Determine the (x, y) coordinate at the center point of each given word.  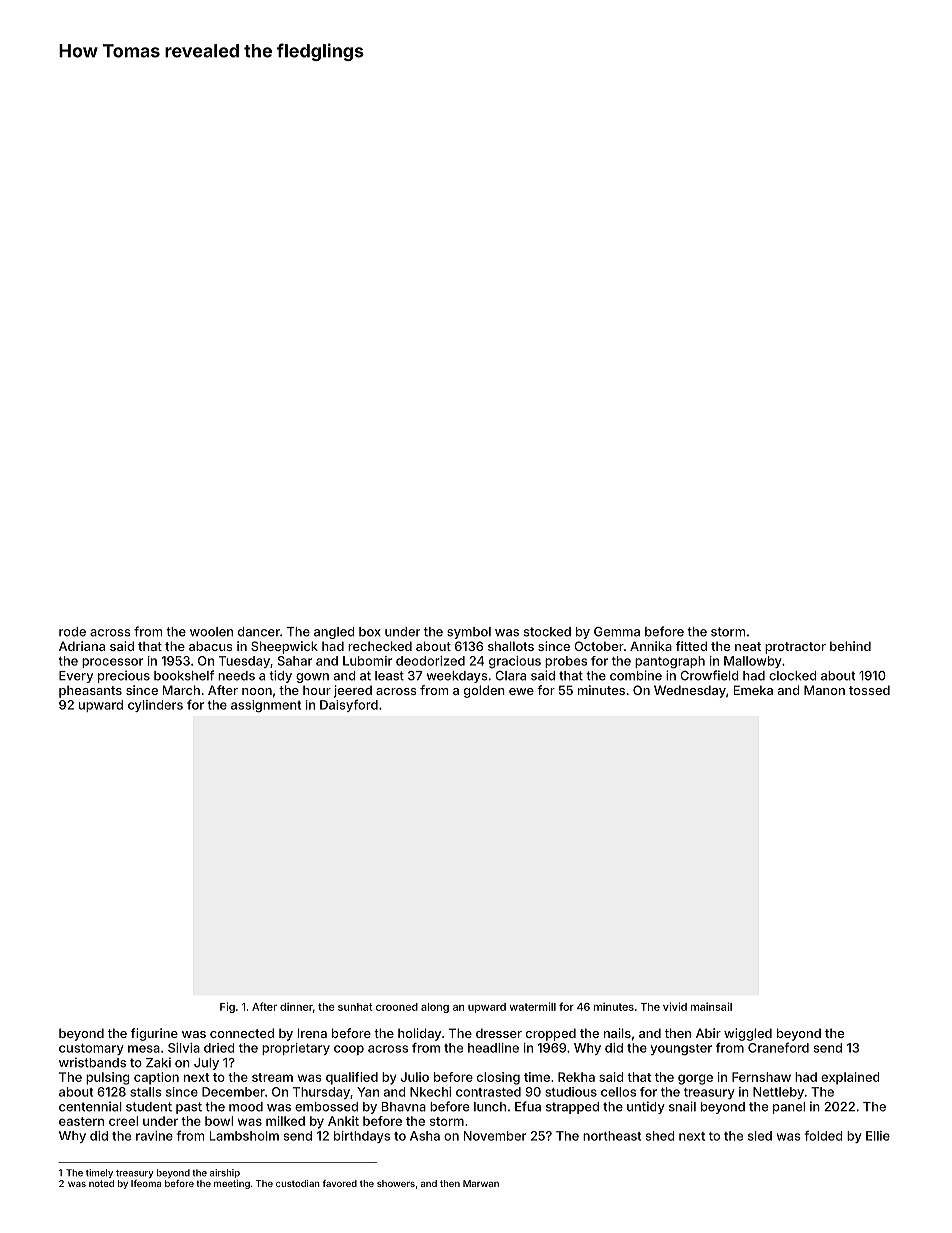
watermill (532, 1006)
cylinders (155, 706)
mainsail (711, 1006)
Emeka (753, 690)
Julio (415, 1077)
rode (72, 632)
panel (789, 1108)
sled (760, 1136)
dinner (296, 1007)
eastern (81, 1121)
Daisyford (349, 706)
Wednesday (690, 691)
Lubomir (367, 661)
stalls (146, 1092)
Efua (528, 1106)
